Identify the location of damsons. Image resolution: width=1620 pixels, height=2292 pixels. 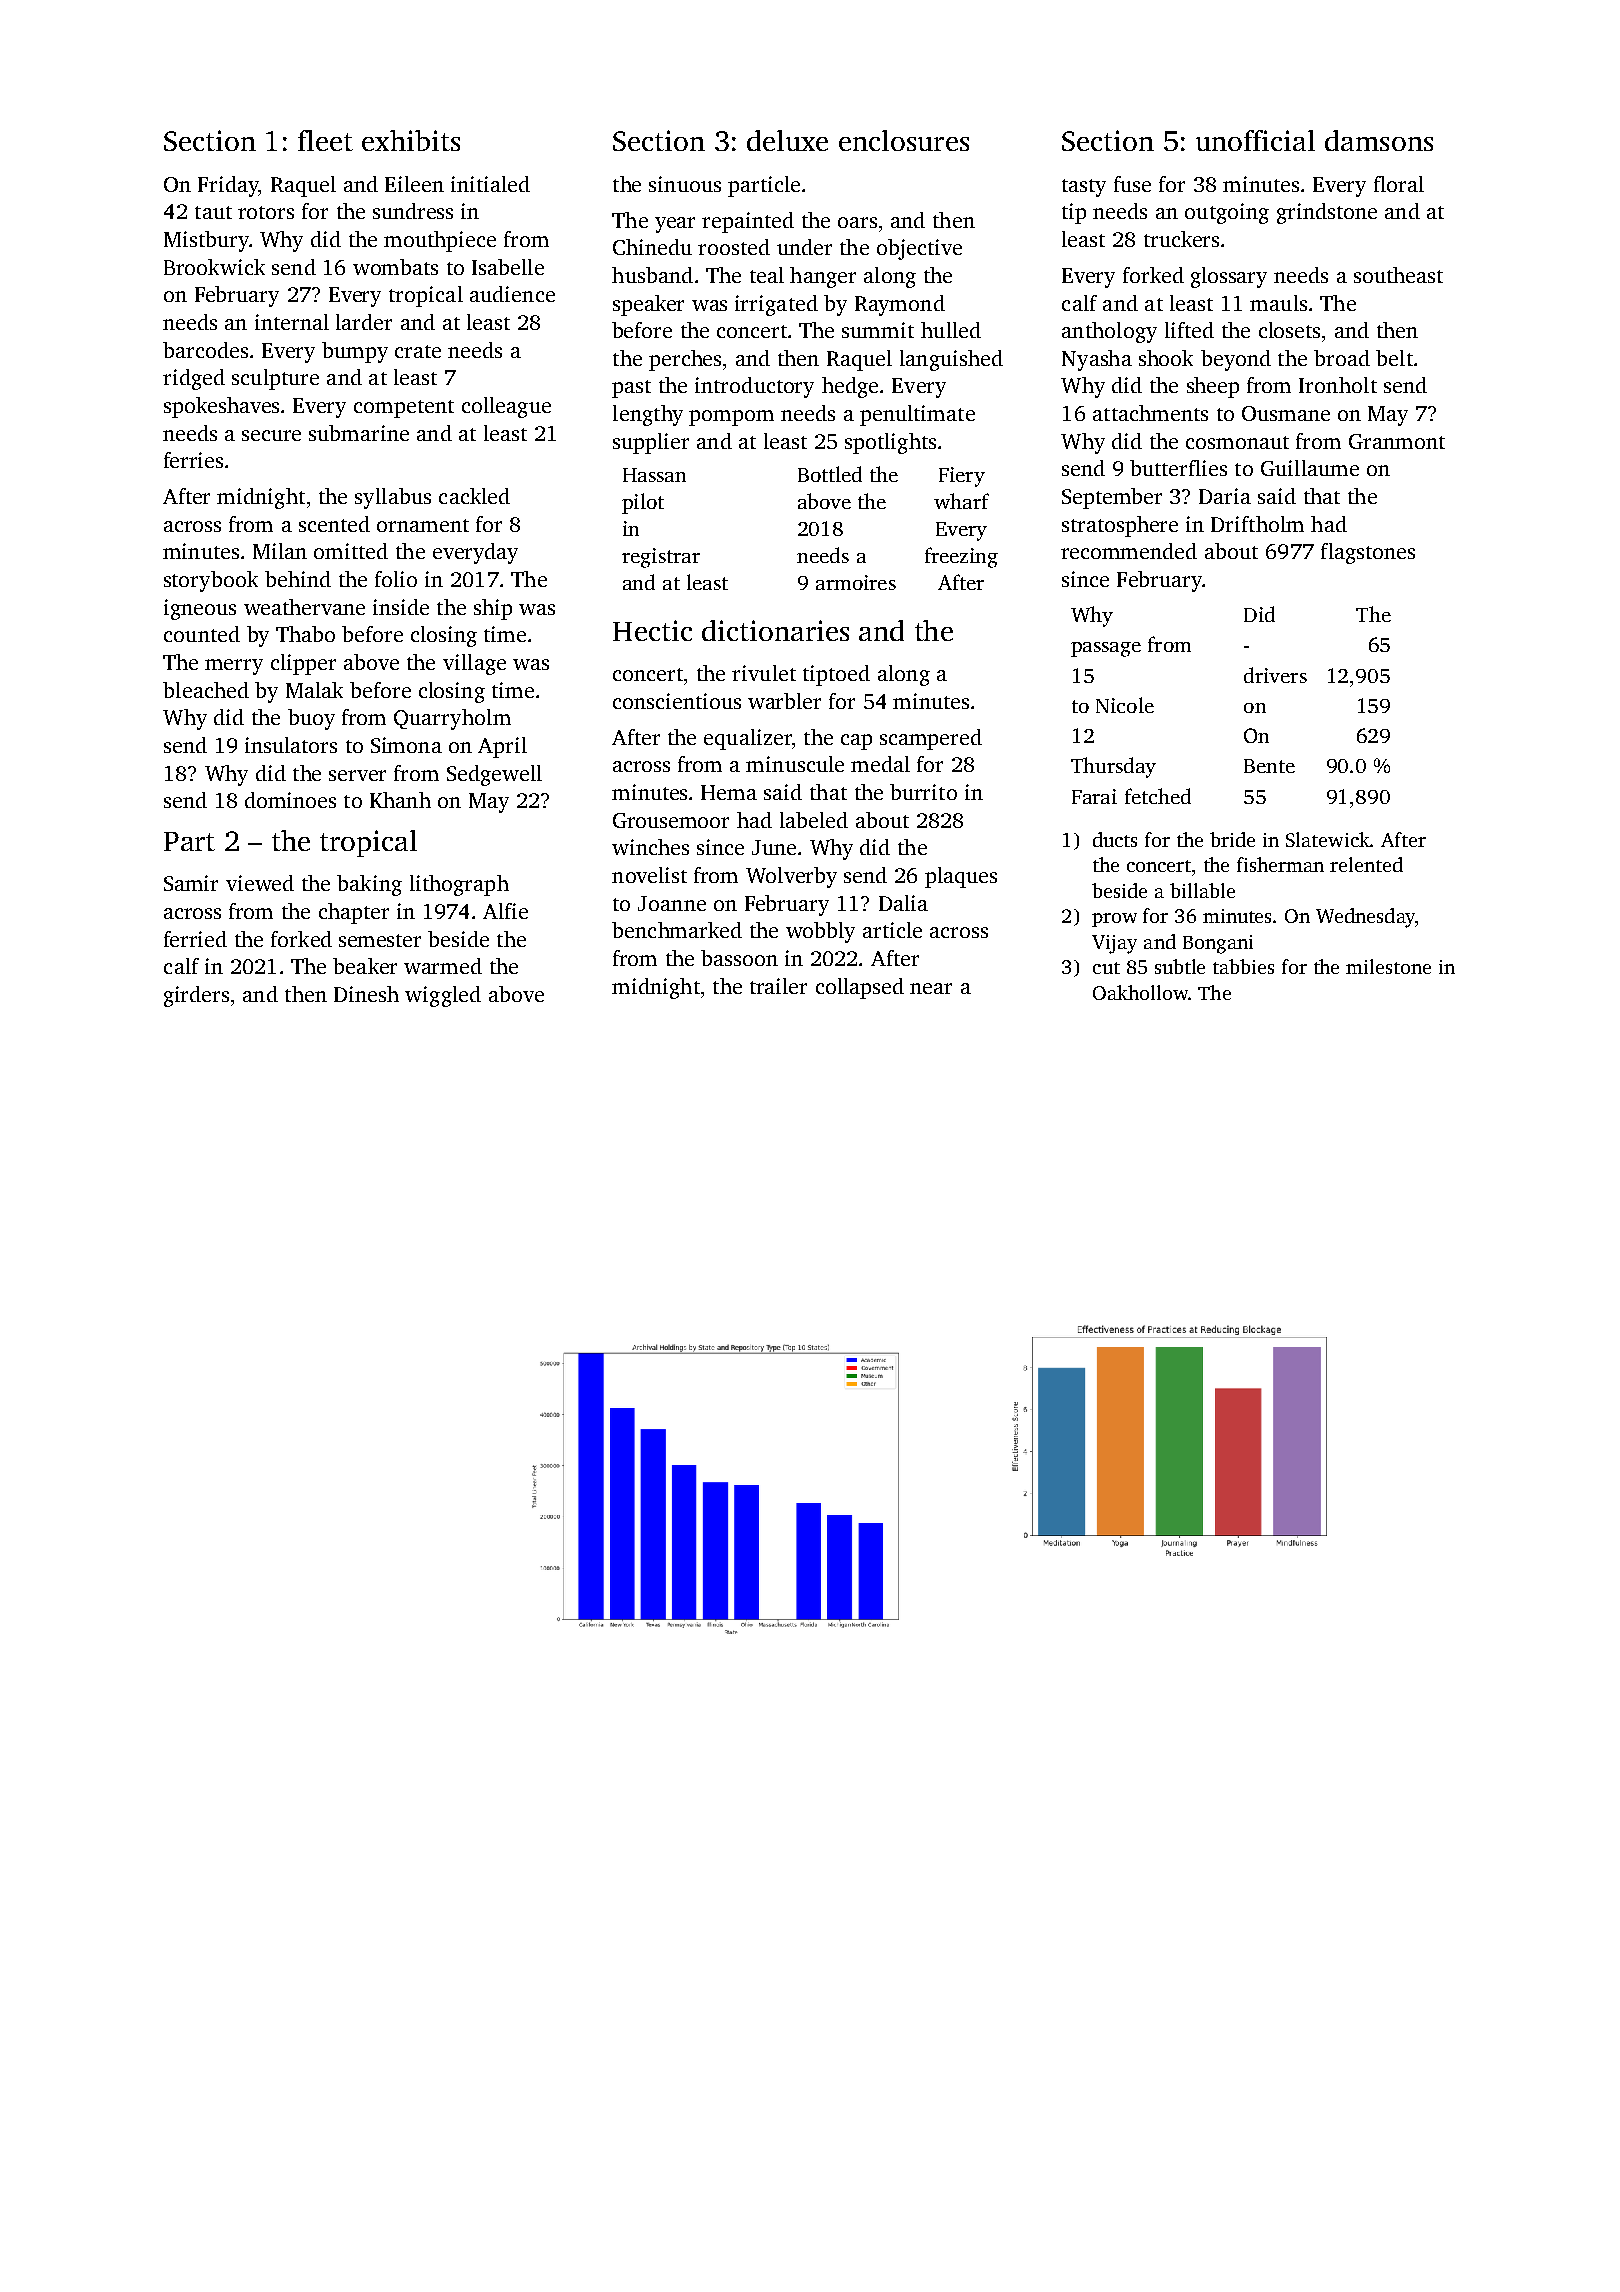
(1379, 140).
